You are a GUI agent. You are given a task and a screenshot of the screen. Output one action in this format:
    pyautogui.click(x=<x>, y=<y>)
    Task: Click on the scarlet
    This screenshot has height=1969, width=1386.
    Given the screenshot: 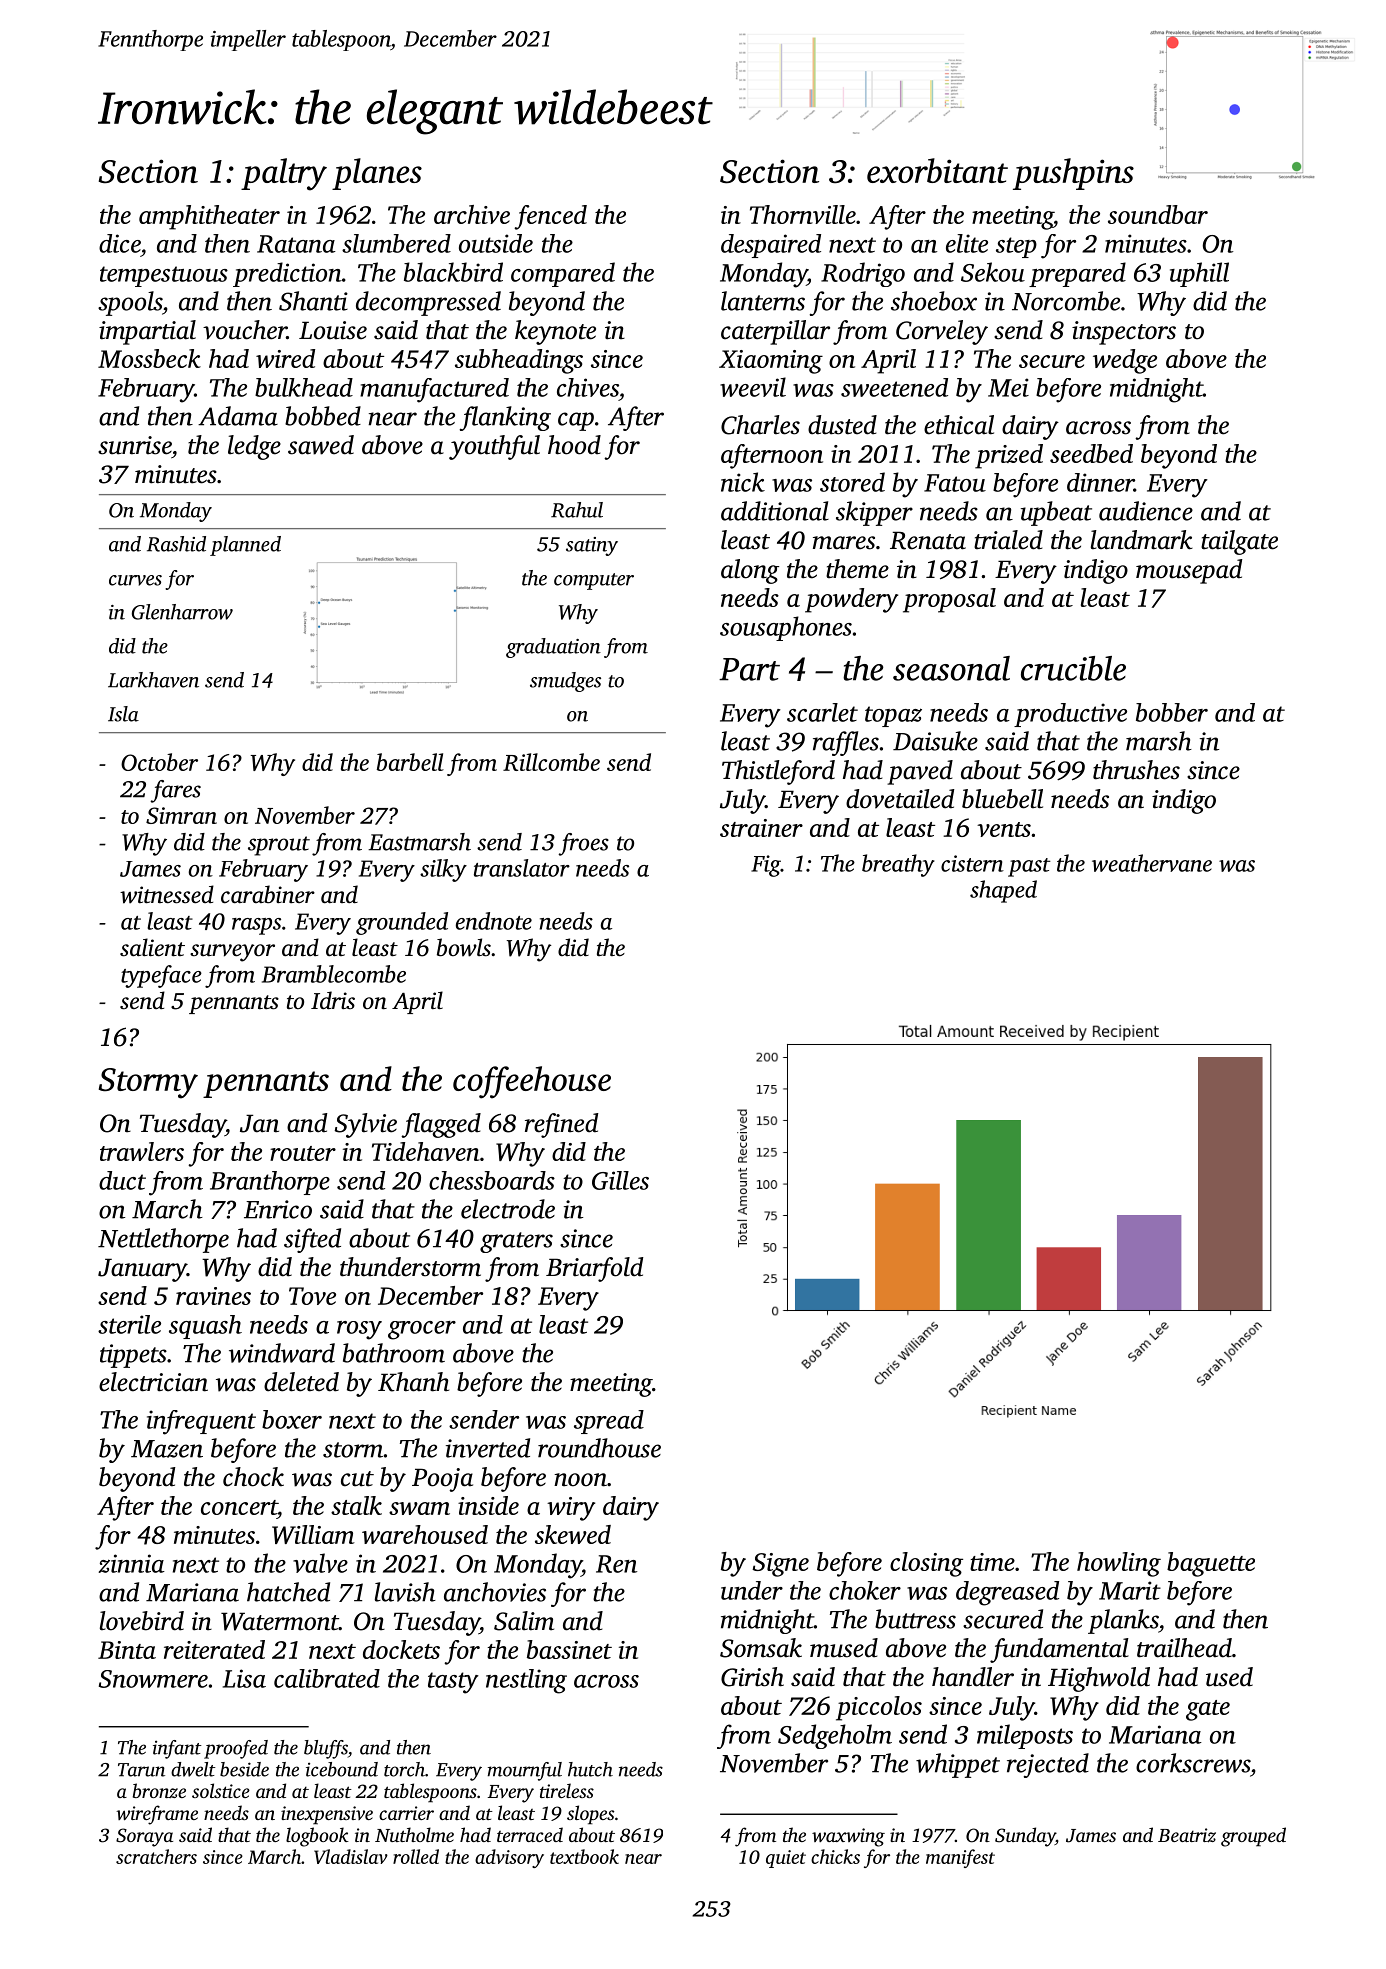 What is the action you would take?
    pyautogui.click(x=822, y=712)
